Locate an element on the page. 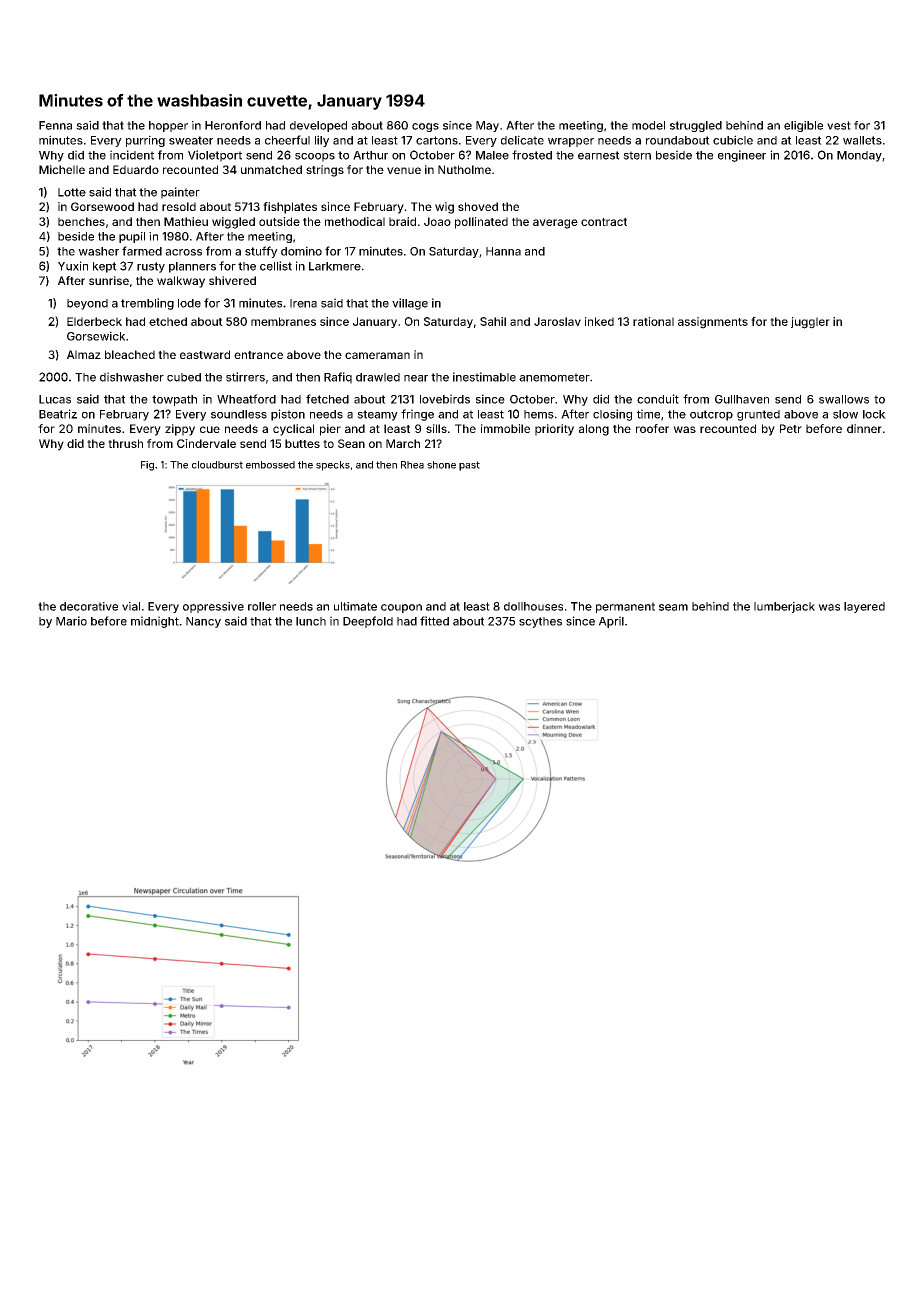 This page has height=1308, width=924. lumberjack is located at coordinates (784, 607).
